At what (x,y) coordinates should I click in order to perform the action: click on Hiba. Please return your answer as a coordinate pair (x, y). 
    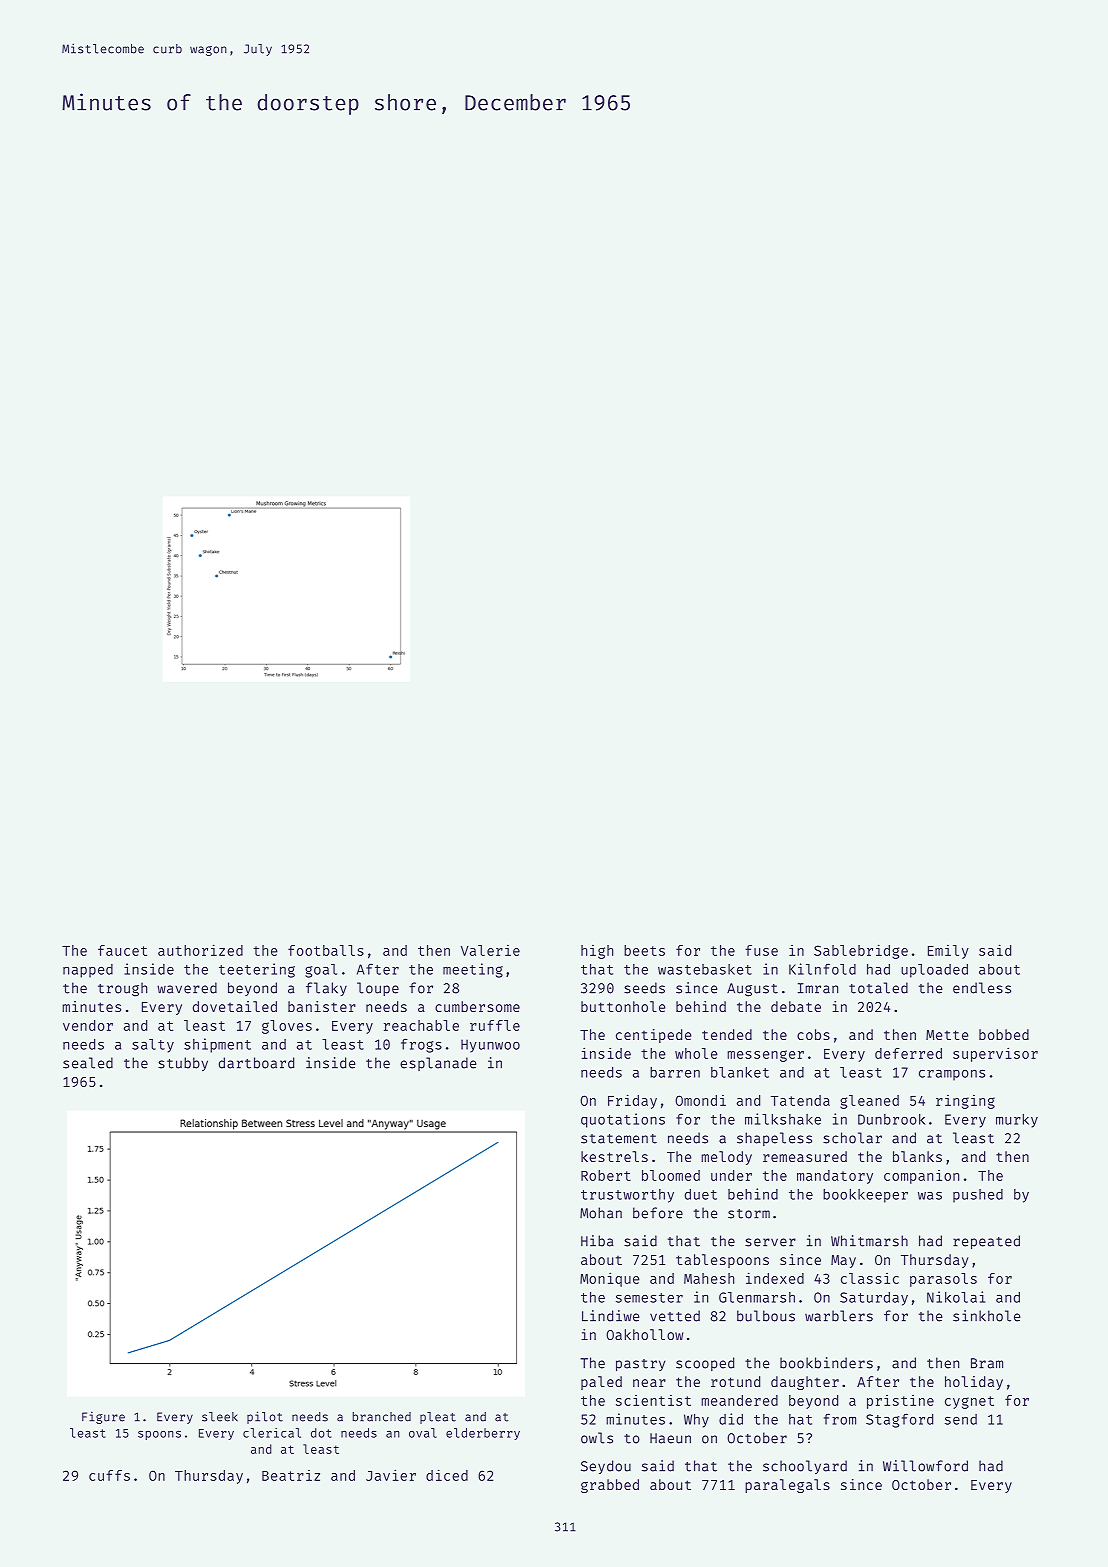
    Looking at the image, I should click on (597, 1241).
